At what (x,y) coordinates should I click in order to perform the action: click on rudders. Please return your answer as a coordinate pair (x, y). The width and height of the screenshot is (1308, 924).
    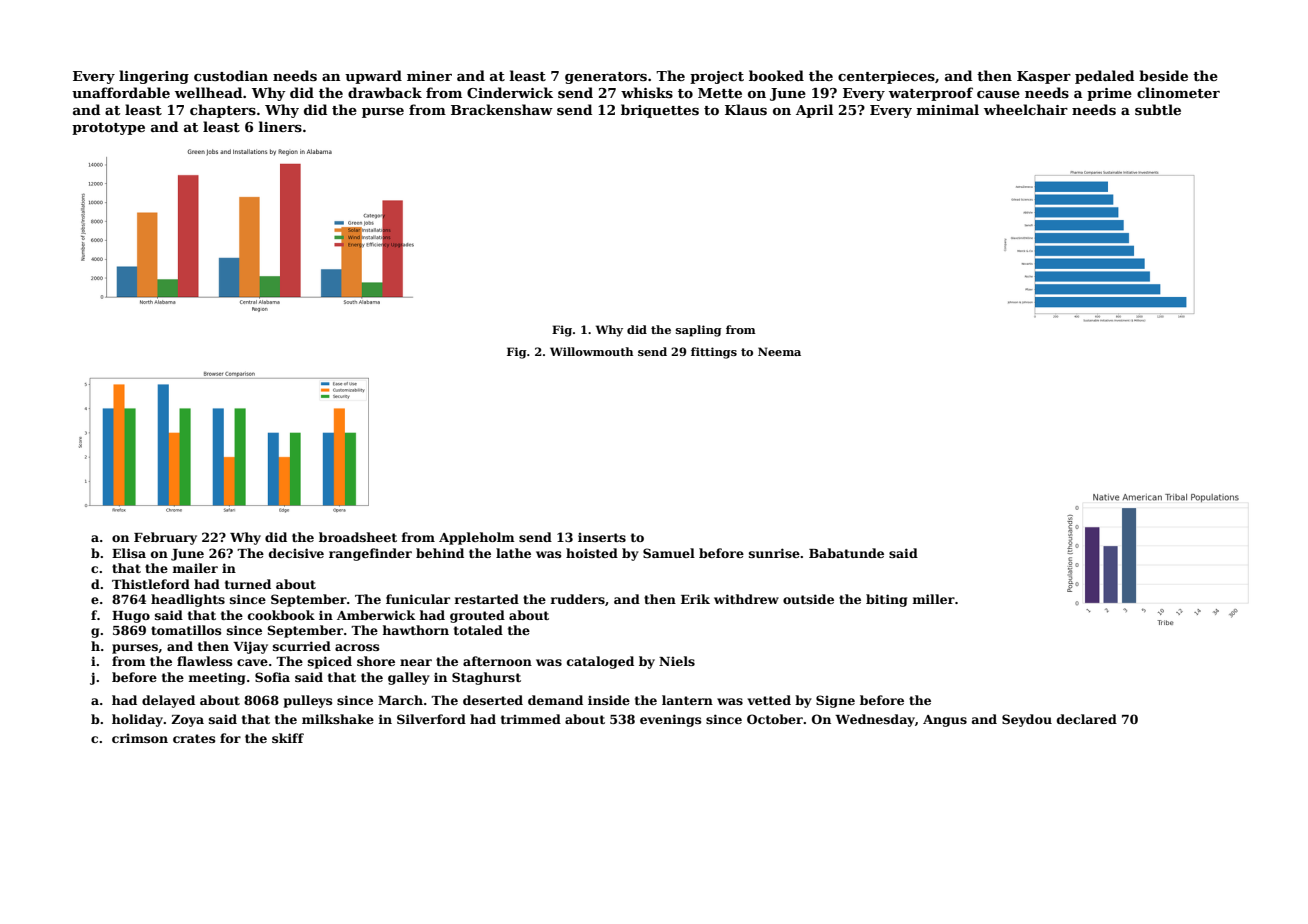
    Looking at the image, I should click on (577, 599).
